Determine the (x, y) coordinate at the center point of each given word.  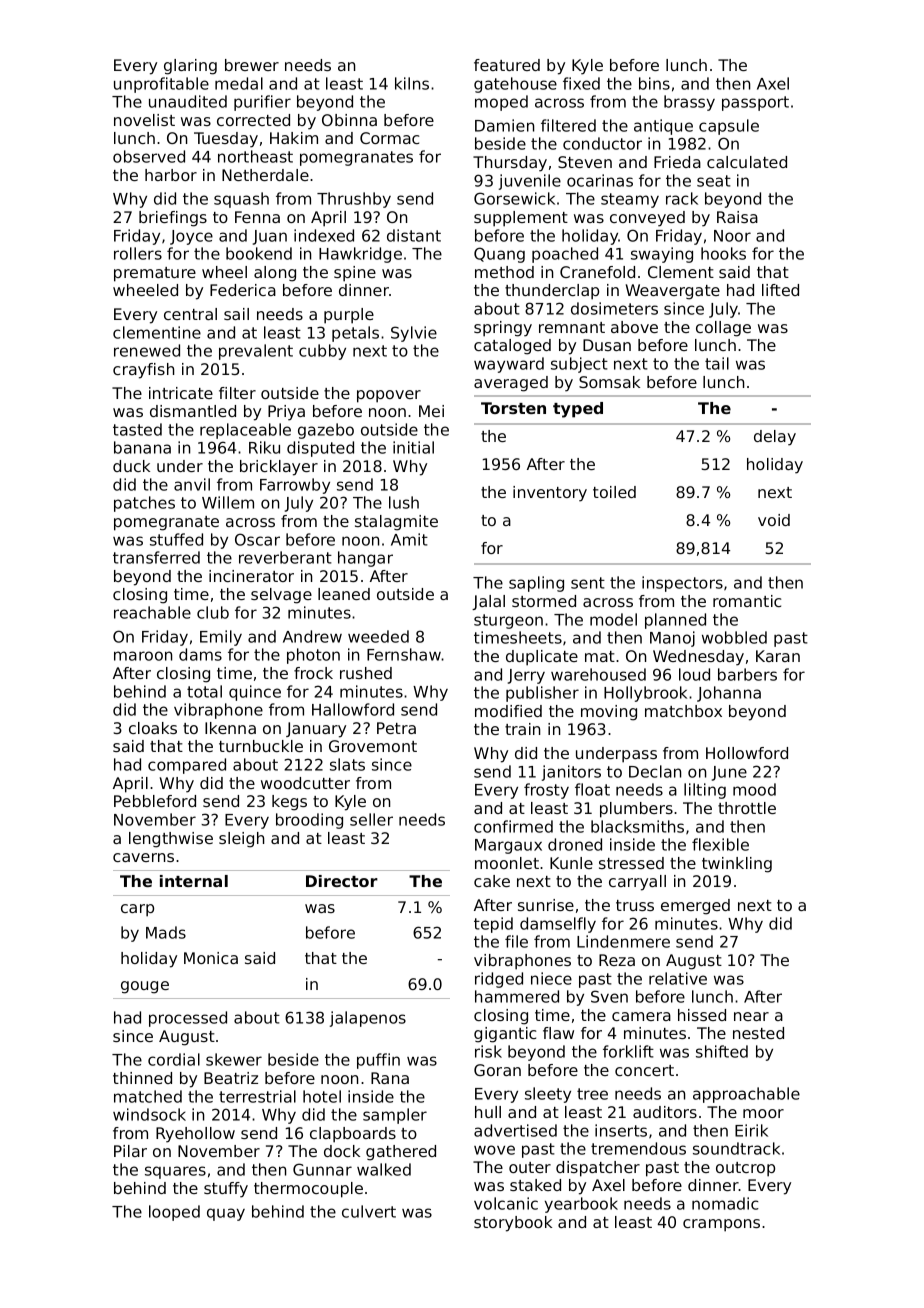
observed (149, 156)
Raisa (737, 217)
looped (174, 1213)
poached (565, 255)
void (774, 520)
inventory (550, 494)
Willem (228, 502)
